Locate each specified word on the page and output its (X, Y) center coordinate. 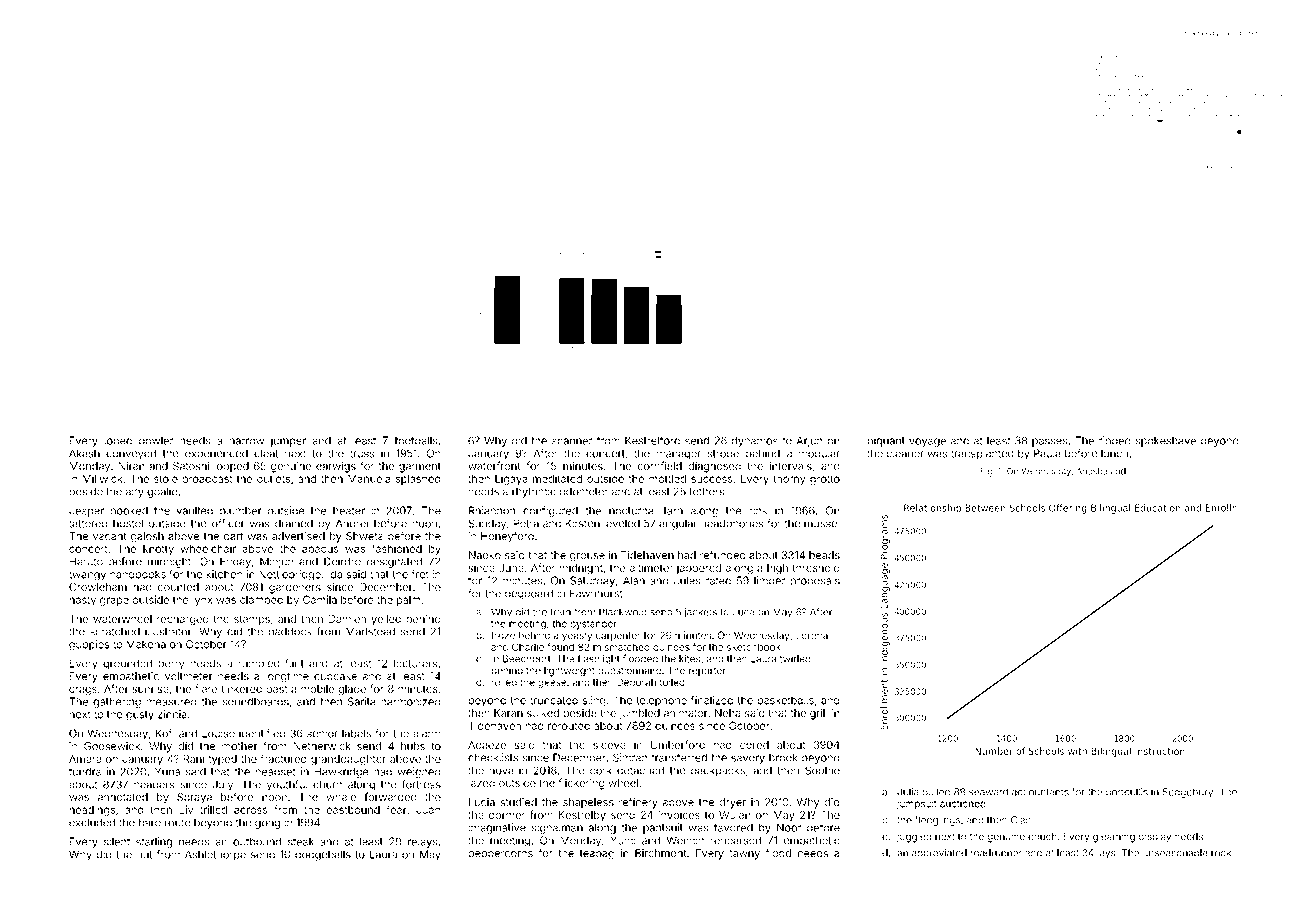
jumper (288, 441)
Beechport (526, 659)
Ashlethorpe (215, 855)
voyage (927, 442)
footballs (416, 440)
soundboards (255, 701)
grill (818, 714)
